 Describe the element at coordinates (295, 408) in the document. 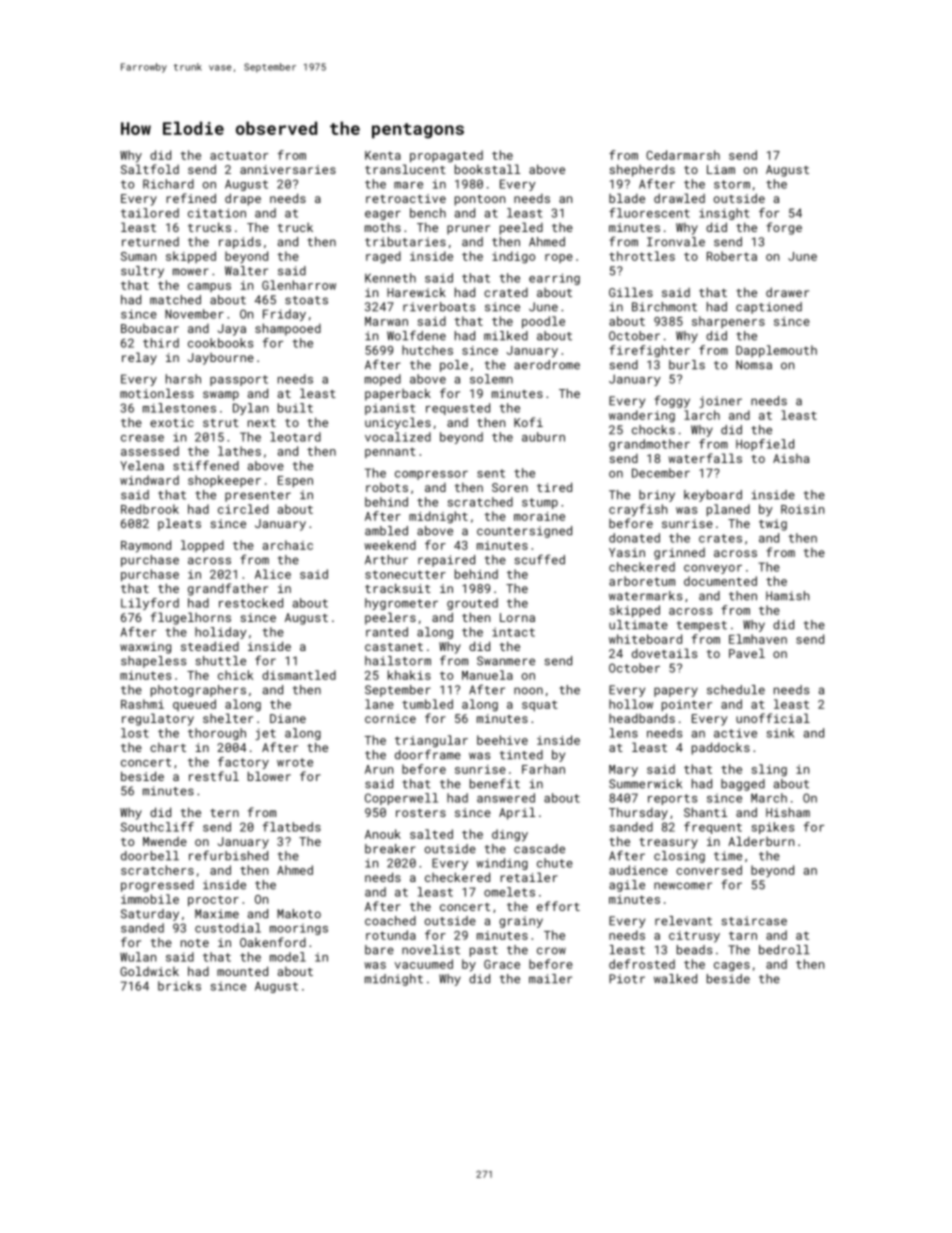

I see `built` at that location.
